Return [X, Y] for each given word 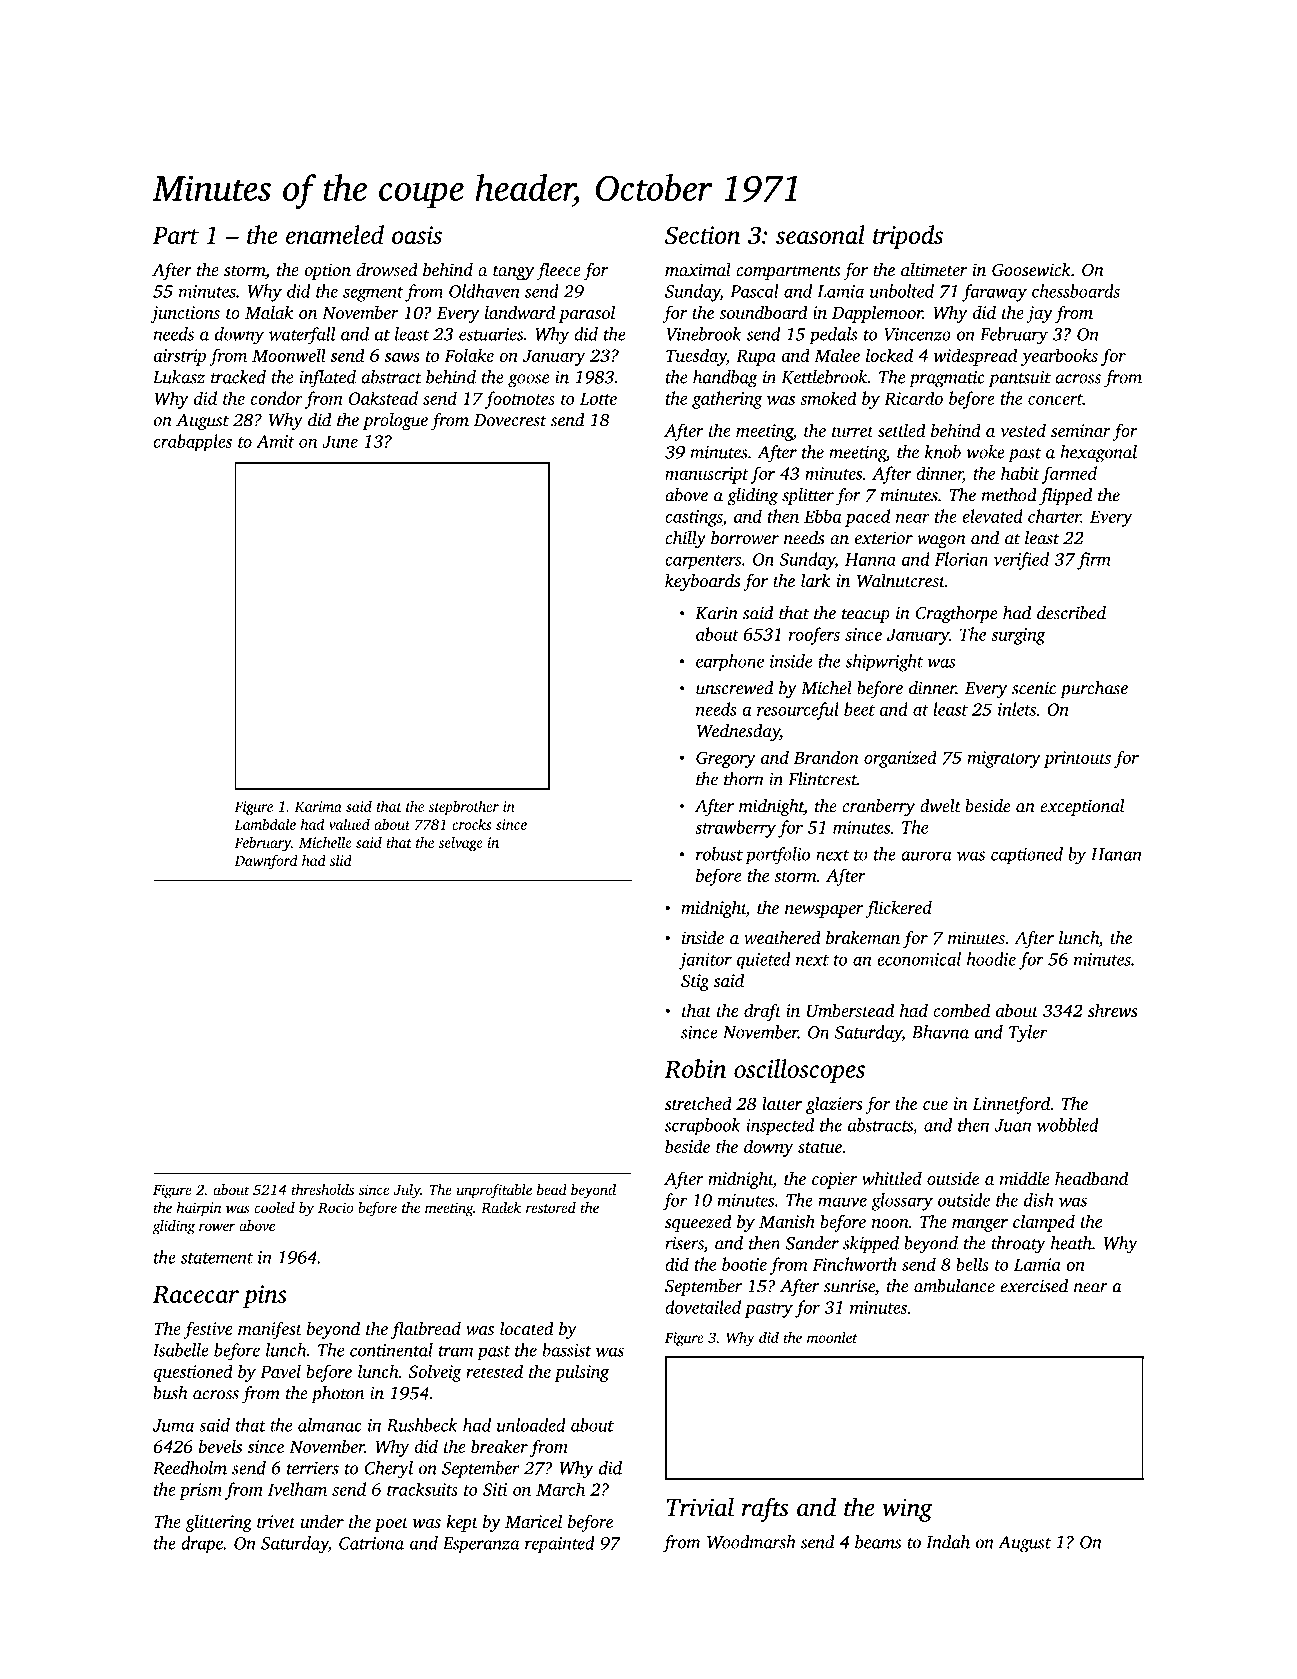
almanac [330, 1425]
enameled [335, 234]
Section [702, 235]
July [407, 1191]
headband [1091, 1178]
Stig [695, 982]
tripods [908, 237]
